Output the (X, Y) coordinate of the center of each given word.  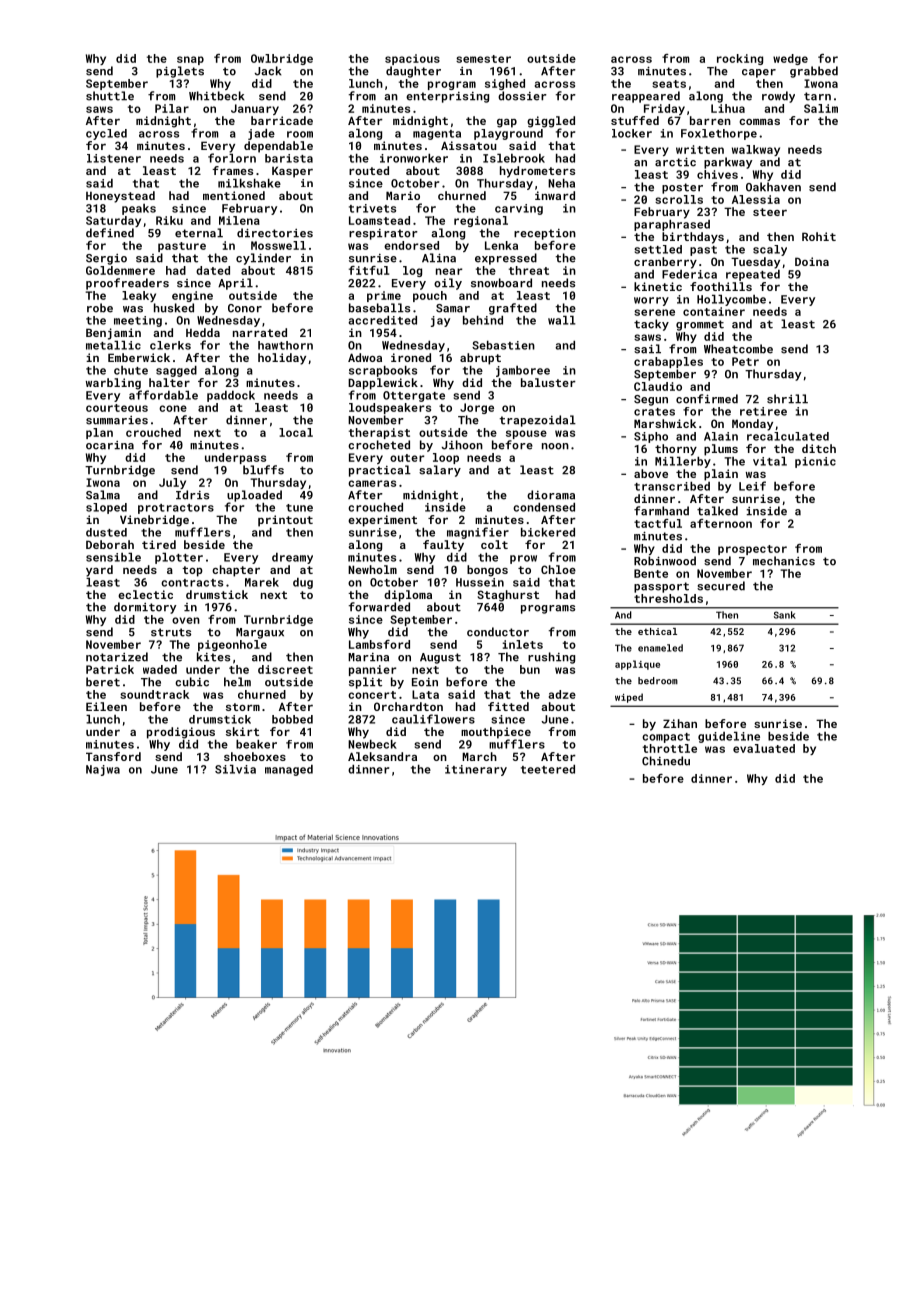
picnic (815, 462)
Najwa (103, 770)
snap (190, 60)
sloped (106, 508)
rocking (740, 59)
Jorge (477, 408)
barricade (282, 120)
